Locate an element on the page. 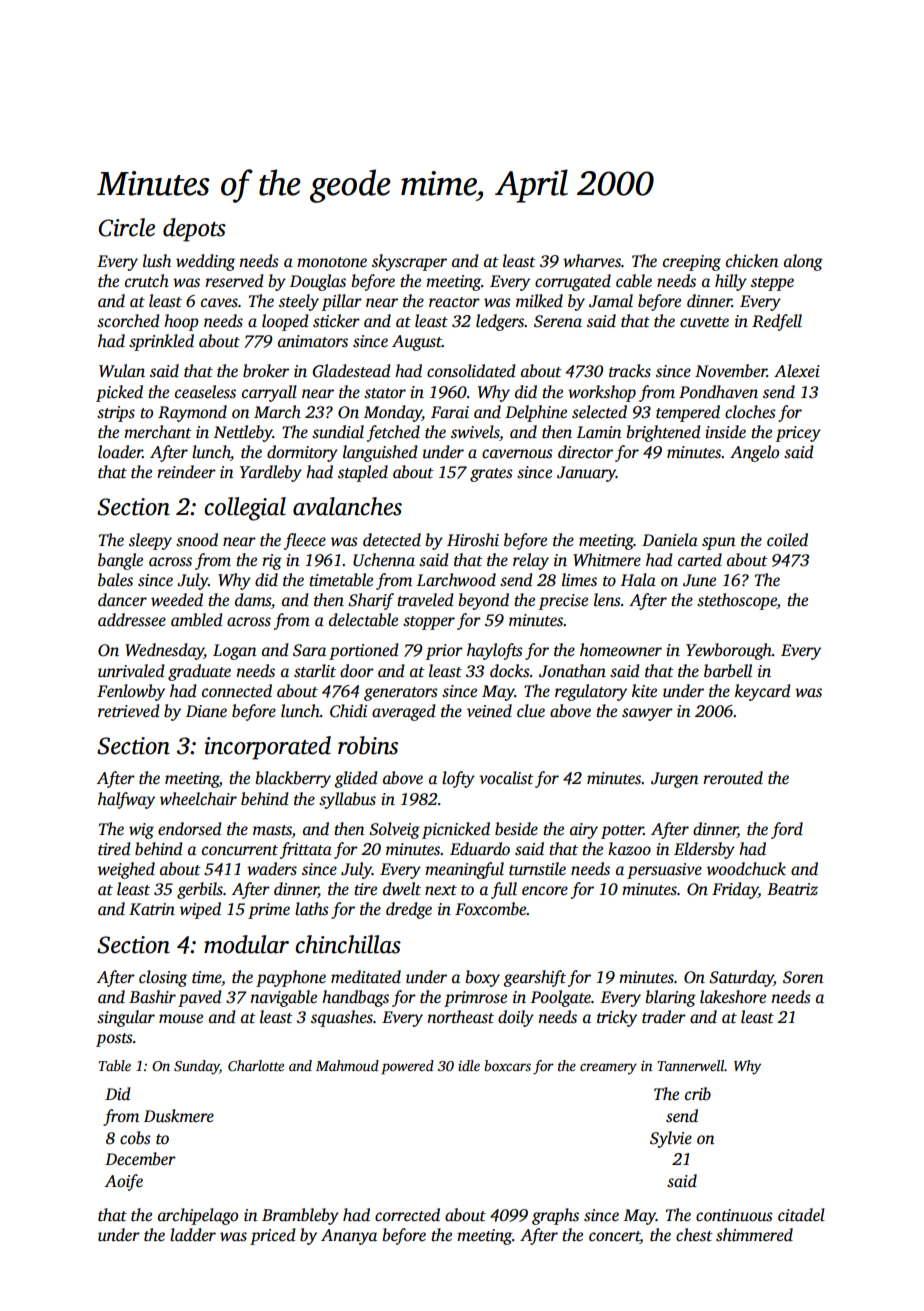 The width and height of the page is (924, 1311). graduate is located at coordinates (199, 672).
